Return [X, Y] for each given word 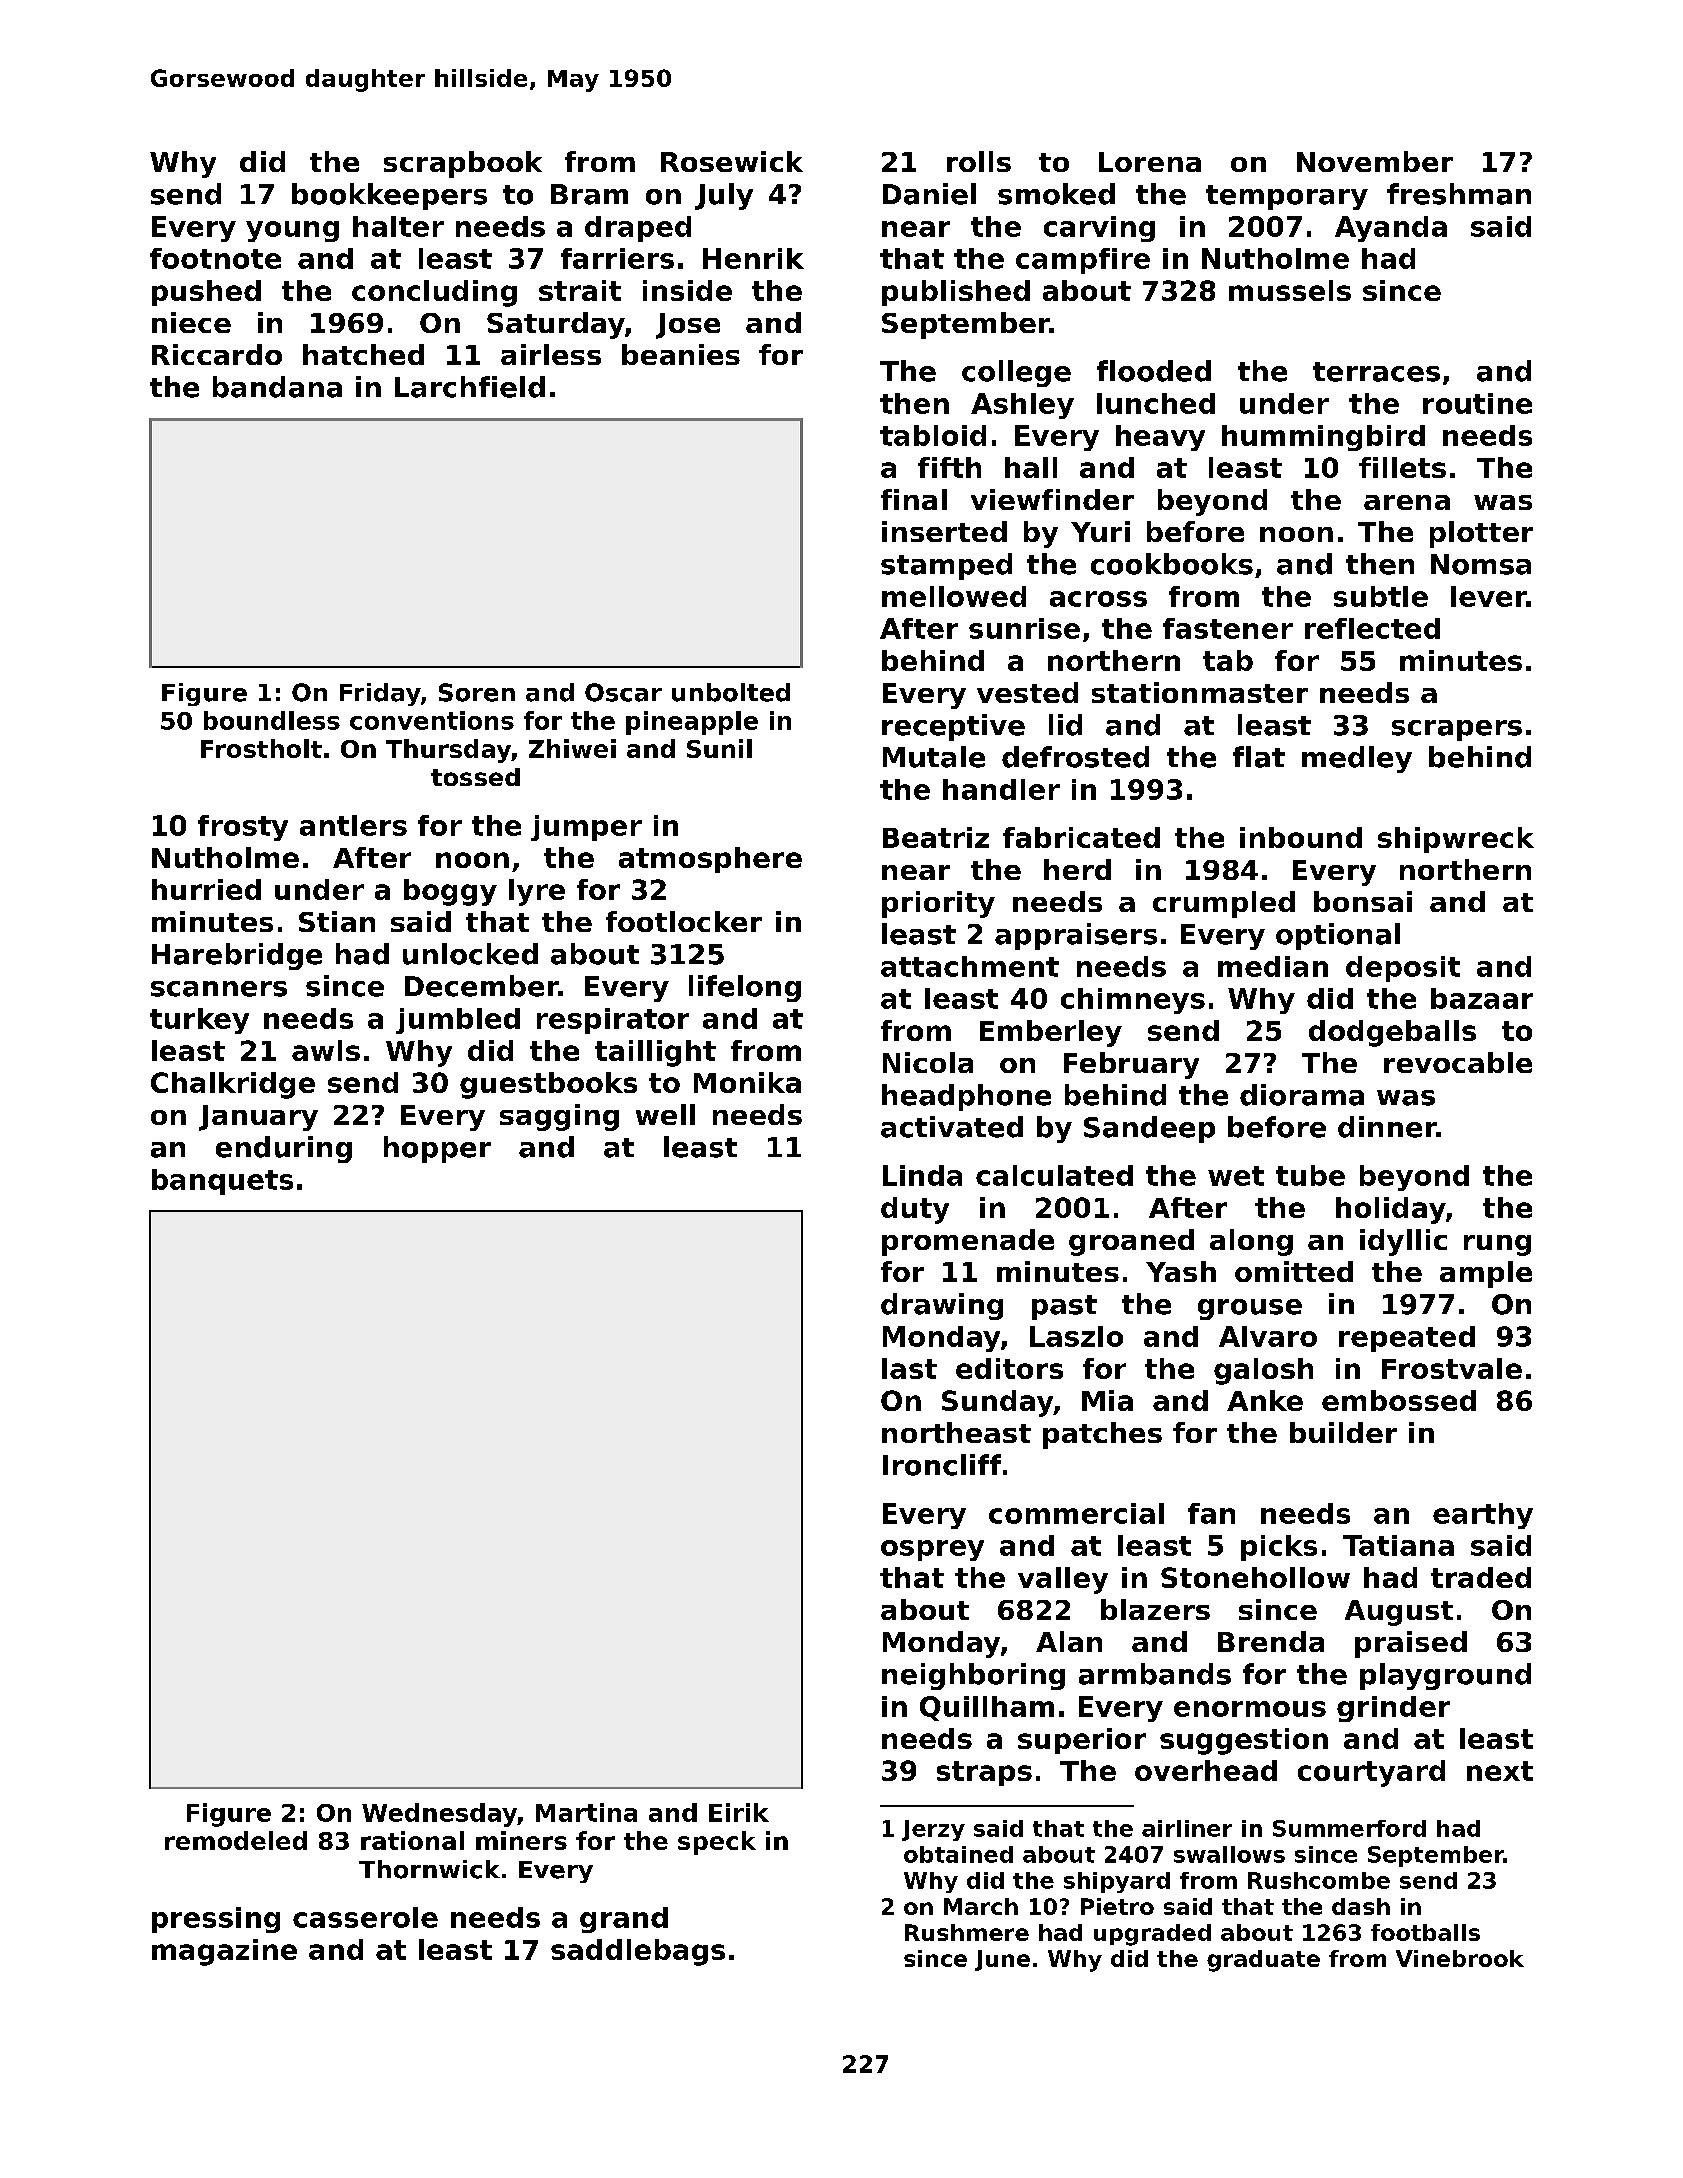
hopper [437, 1149]
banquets [222, 1182]
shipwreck [1456, 840]
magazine [224, 1952]
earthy [1483, 1516]
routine [1477, 403]
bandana [277, 387]
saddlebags [638, 1952]
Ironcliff [942, 1465]
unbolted [731, 692]
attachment [970, 966]
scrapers [1457, 730]
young [292, 231]
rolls [979, 161]
